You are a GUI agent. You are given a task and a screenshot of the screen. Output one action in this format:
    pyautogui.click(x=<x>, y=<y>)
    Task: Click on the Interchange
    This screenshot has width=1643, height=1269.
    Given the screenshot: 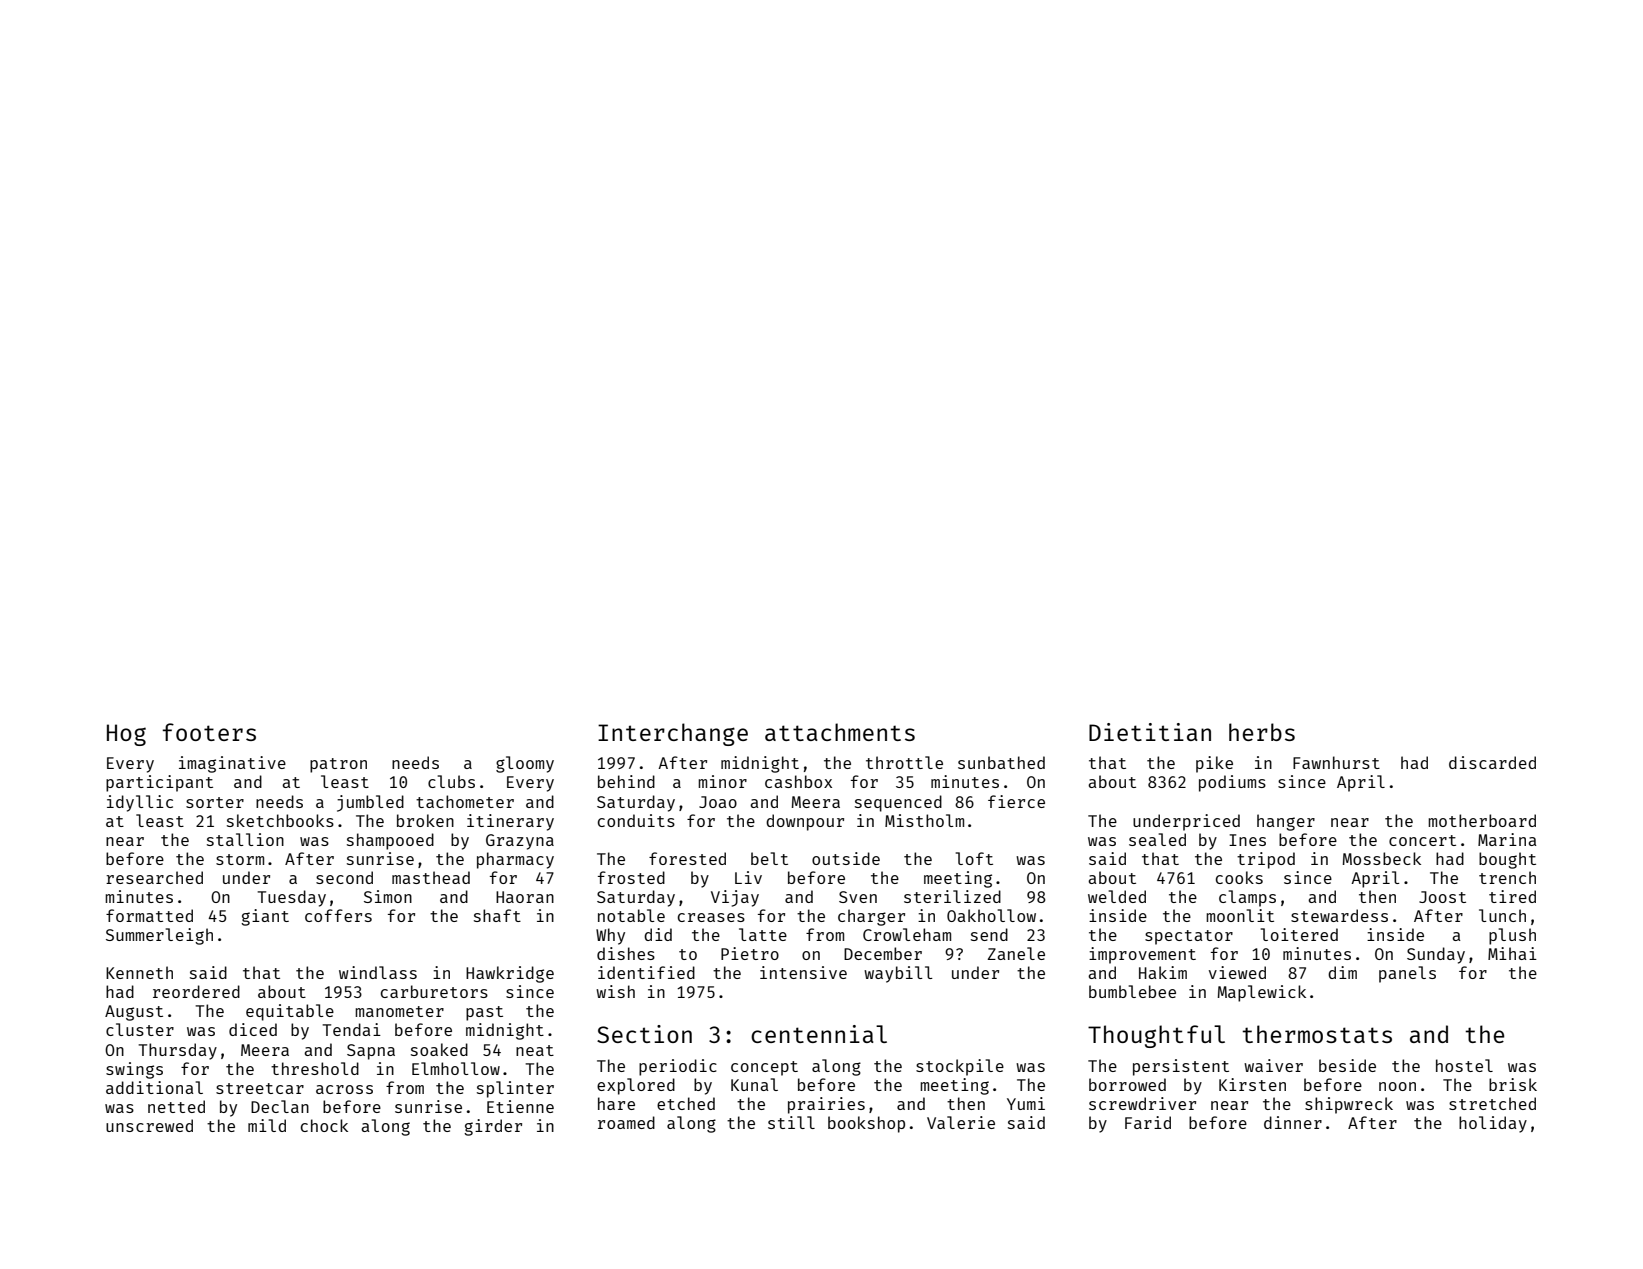 What is the action you would take?
    pyautogui.click(x=673, y=734)
